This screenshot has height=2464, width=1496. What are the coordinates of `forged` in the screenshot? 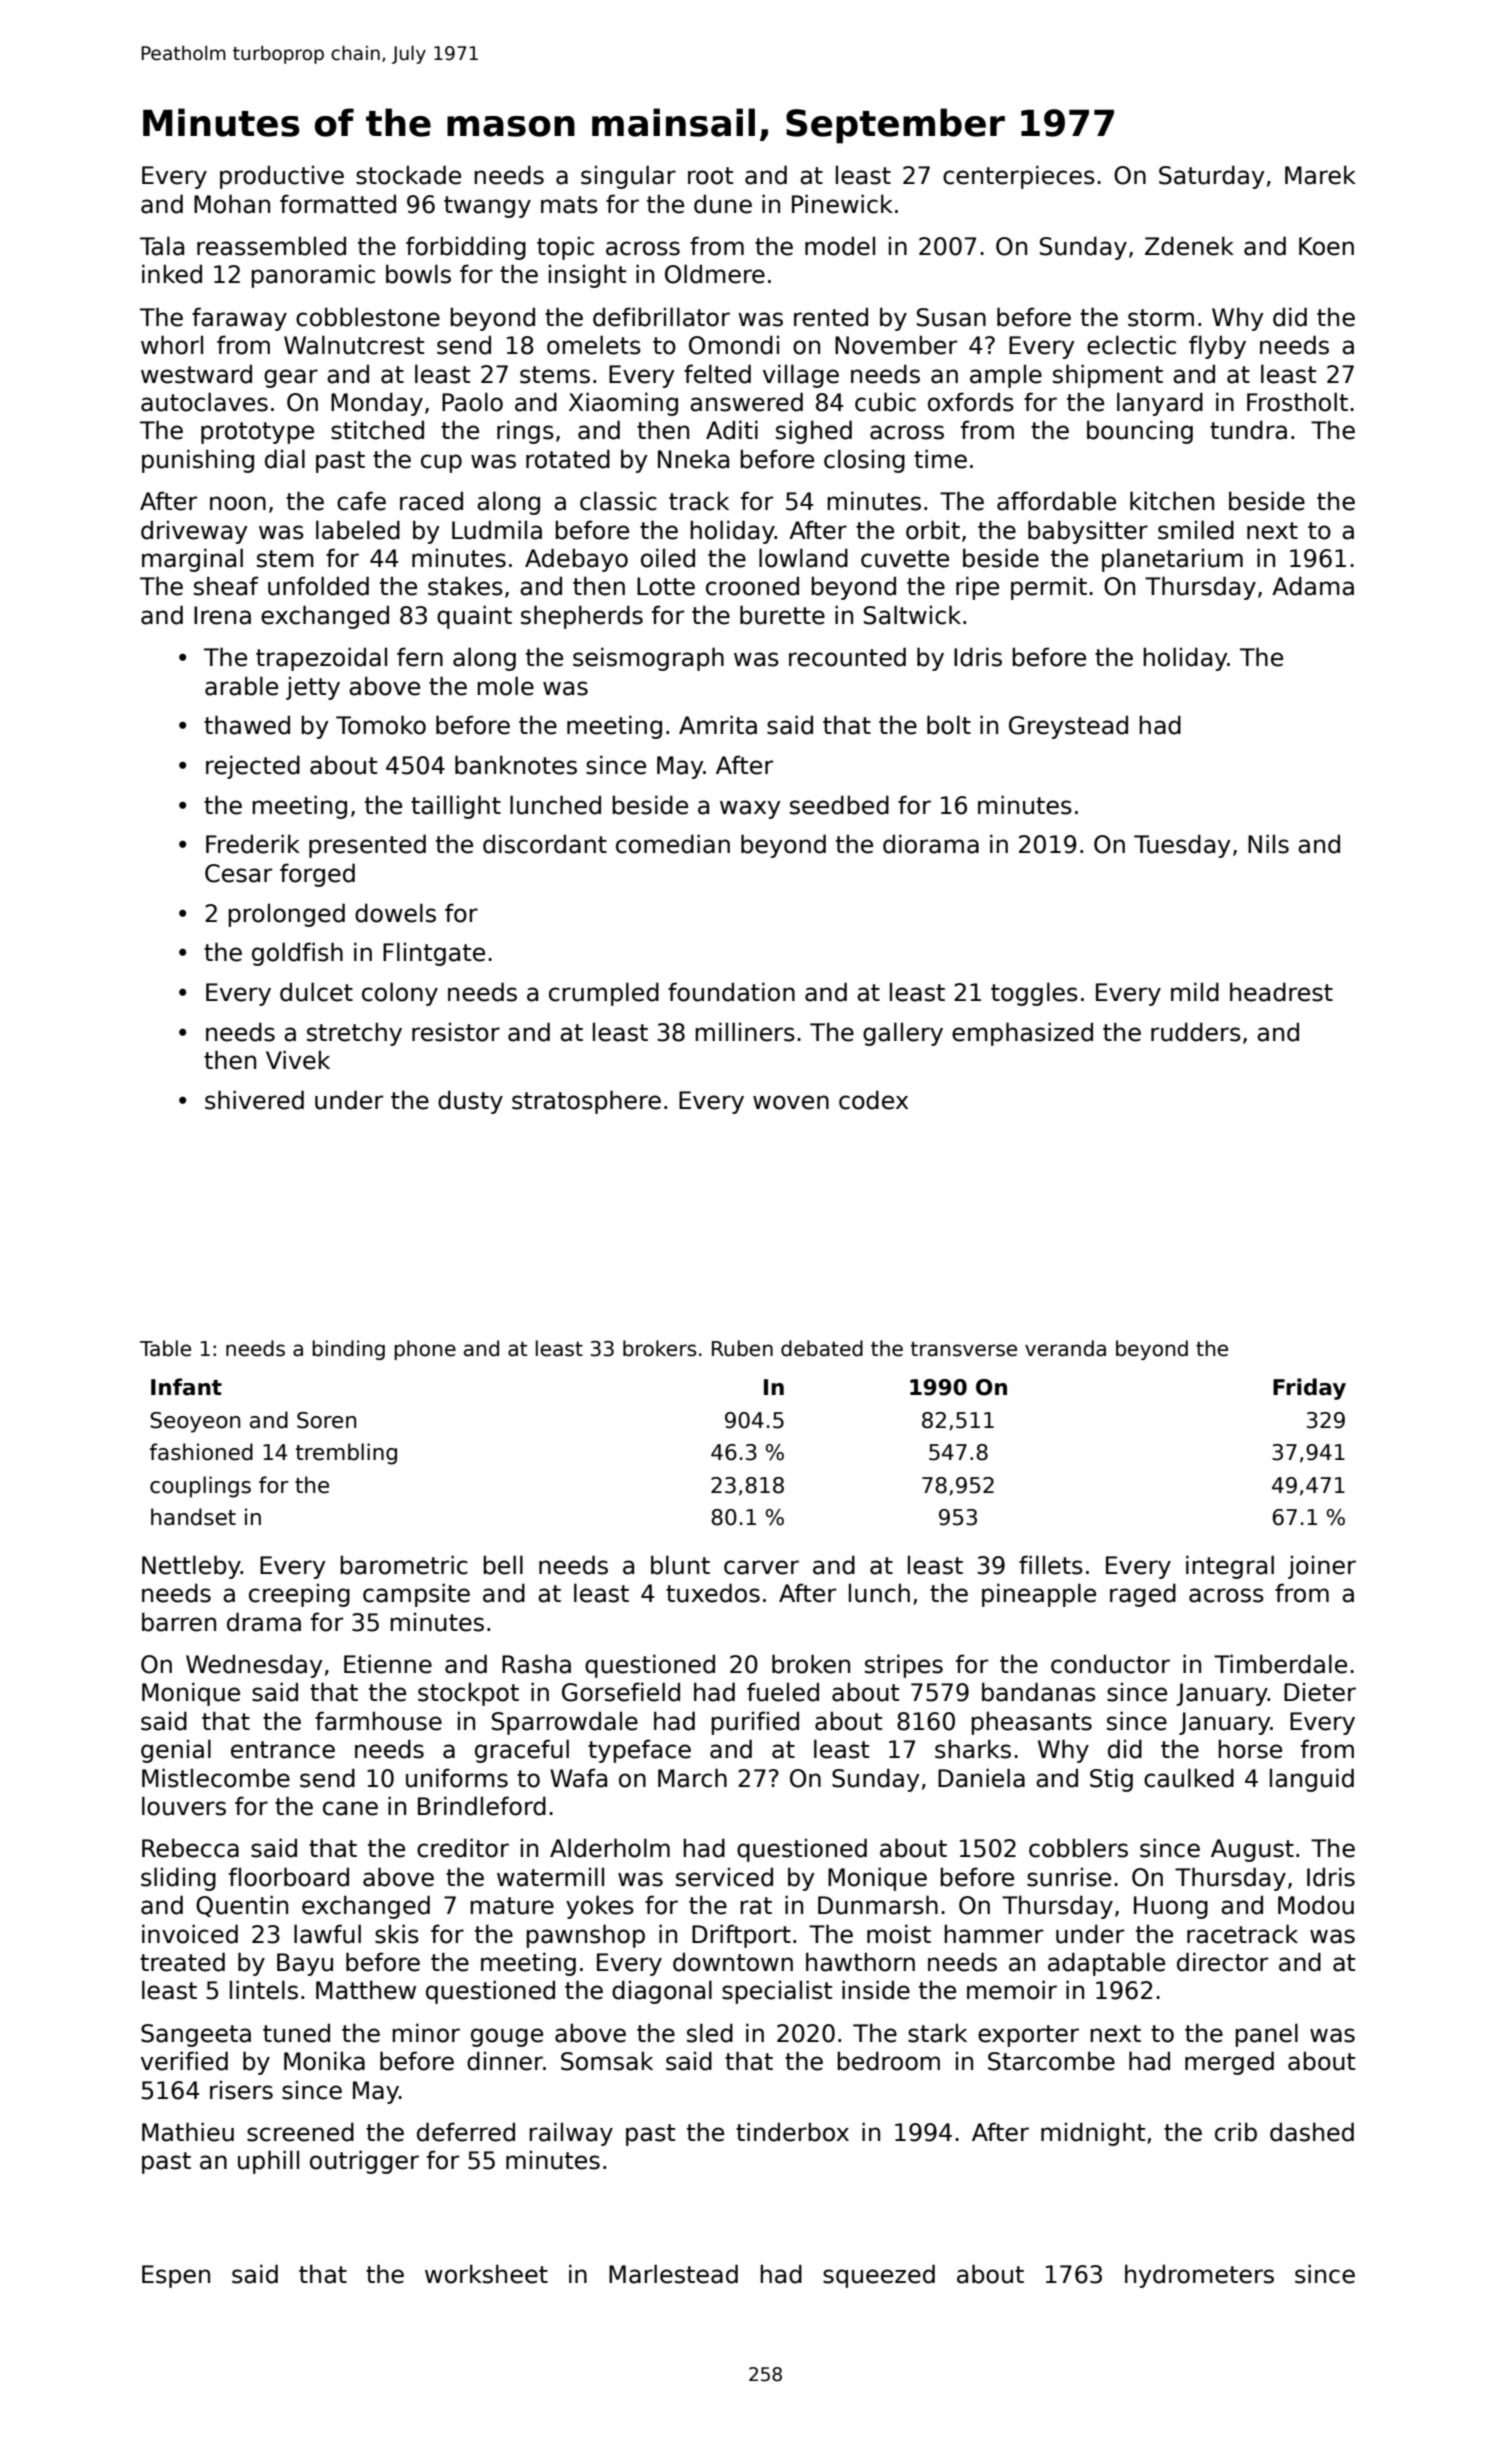 It's located at (317, 875).
